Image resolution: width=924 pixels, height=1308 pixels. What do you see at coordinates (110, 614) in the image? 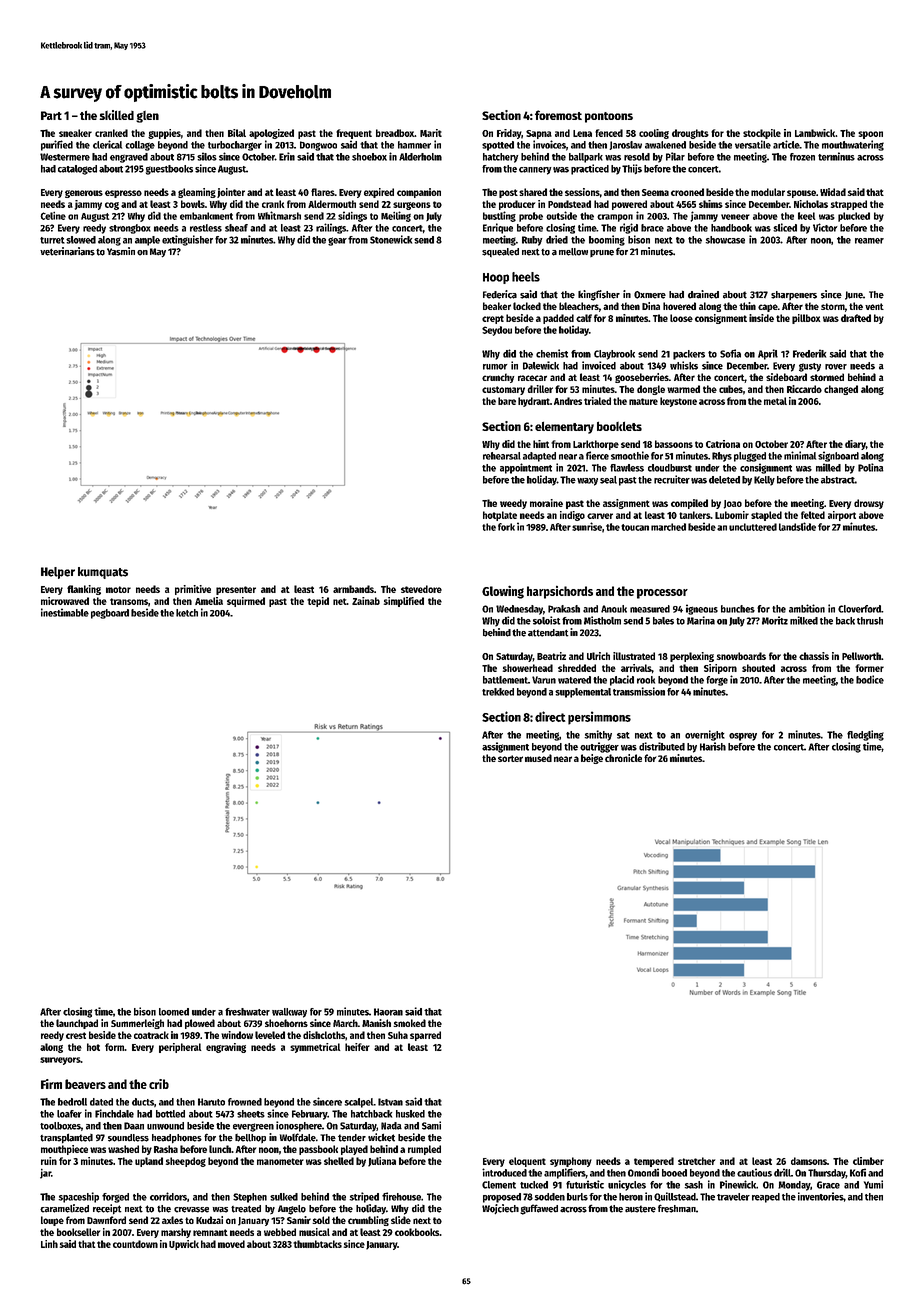
I see `pegboard` at bounding box center [110, 614].
